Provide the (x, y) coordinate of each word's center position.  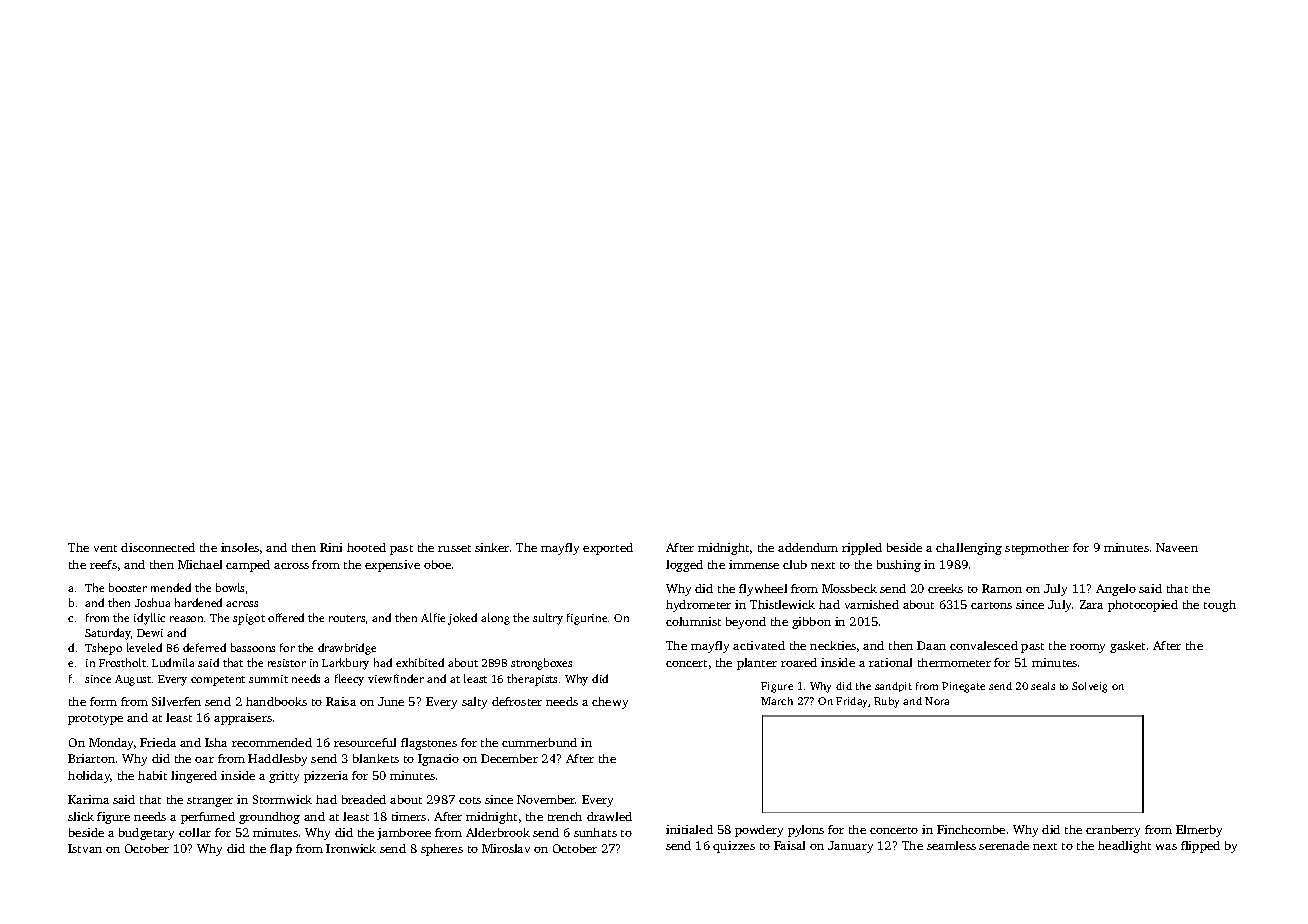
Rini (331, 547)
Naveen (1177, 547)
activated (759, 645)
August (133, 680)
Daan (931, 645)
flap (281, 850)
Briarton (91, 758)
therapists (532, 680)
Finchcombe (971, 829)
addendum (808, 547)
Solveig (1089, 687)
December (509, 758)
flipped (1200, 847)
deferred (204, 647)
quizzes (734, 847)
